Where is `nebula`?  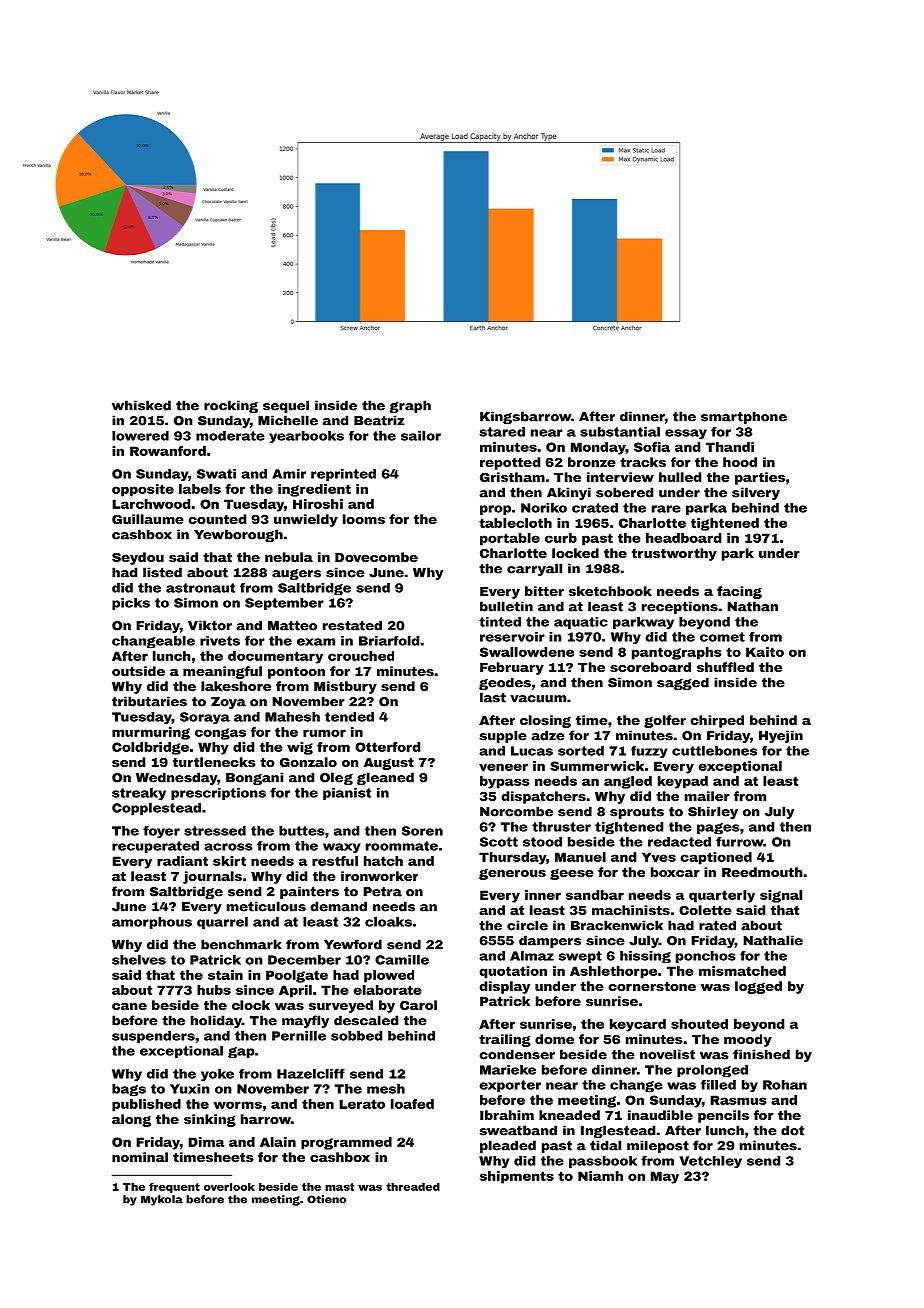 nebula is located at coordinates (289, 557).
